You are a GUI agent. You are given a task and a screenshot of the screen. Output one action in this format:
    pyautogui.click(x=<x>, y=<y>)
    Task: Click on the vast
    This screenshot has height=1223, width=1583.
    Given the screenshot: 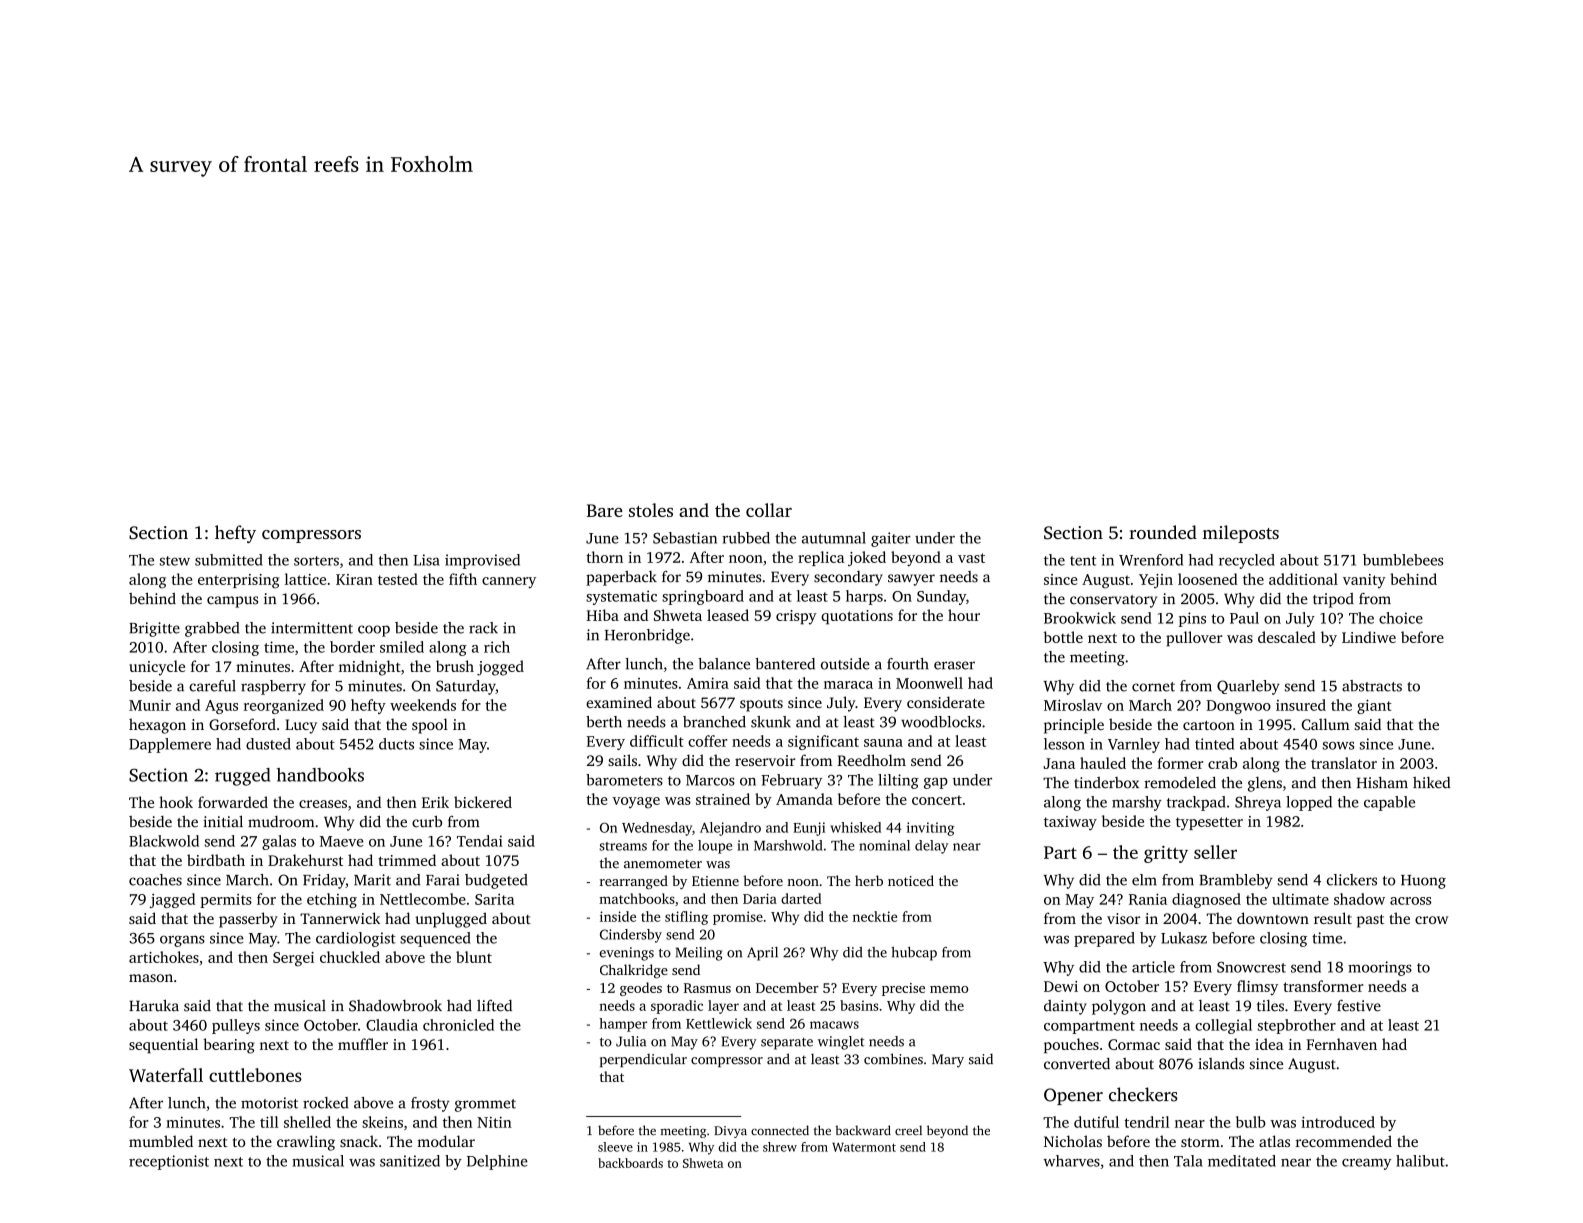 What is the action you would take?
    pyautogui.click(x=971, y=558)
